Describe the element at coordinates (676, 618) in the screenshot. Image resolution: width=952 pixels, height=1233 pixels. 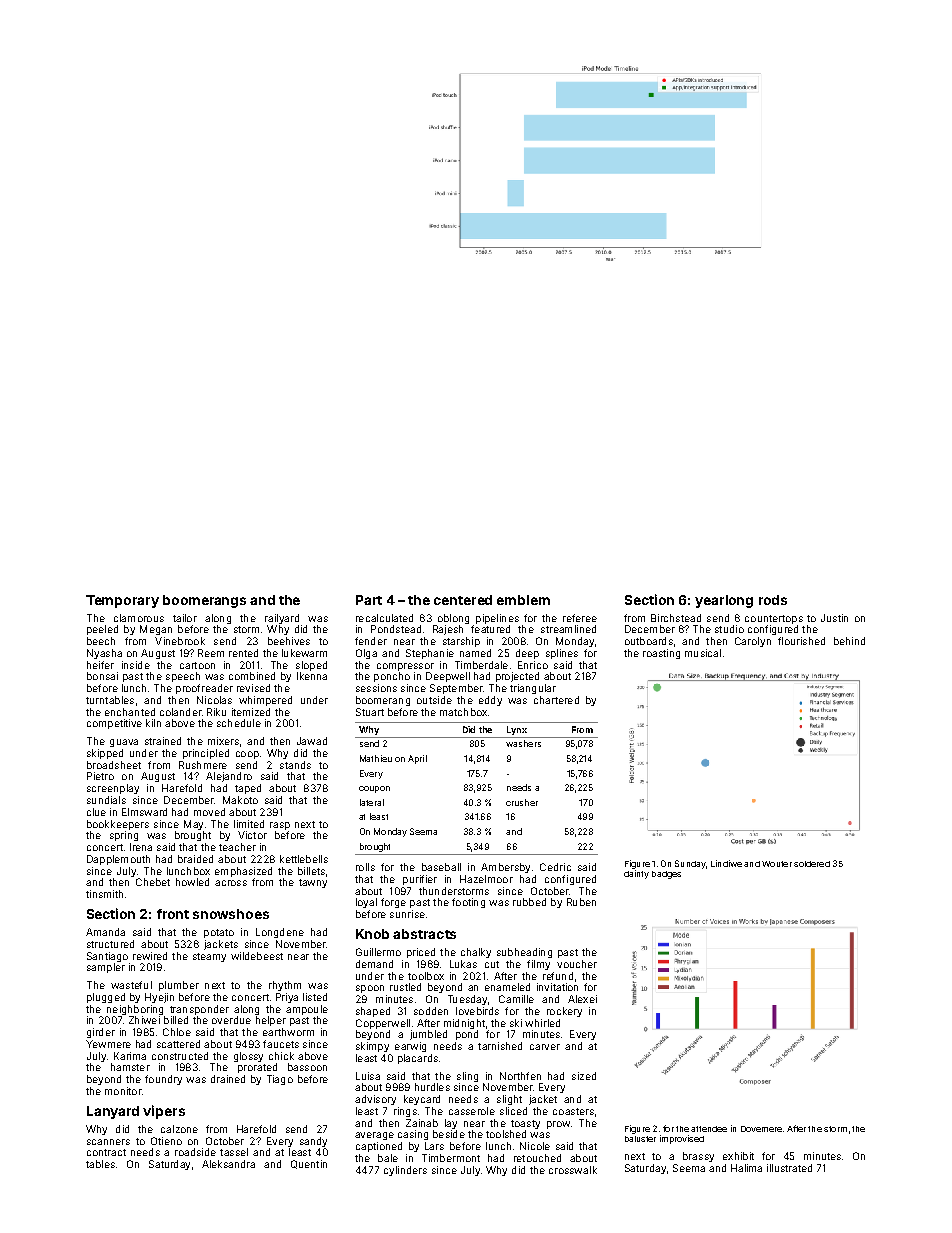
I see `Birchstead` at that location.
